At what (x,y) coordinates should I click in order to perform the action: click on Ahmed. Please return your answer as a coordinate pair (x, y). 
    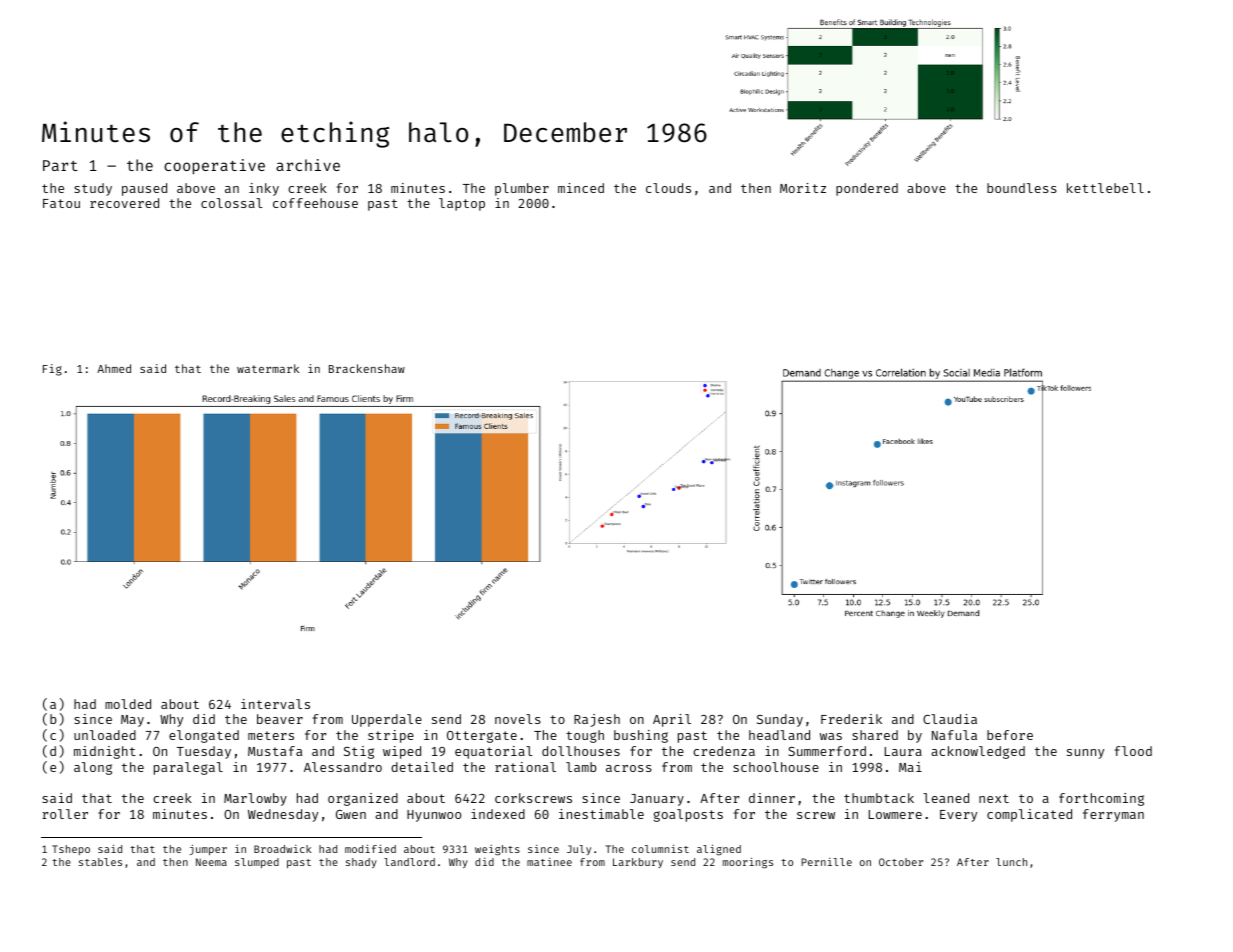
    Looking at the image, I should click on (114, 368).
